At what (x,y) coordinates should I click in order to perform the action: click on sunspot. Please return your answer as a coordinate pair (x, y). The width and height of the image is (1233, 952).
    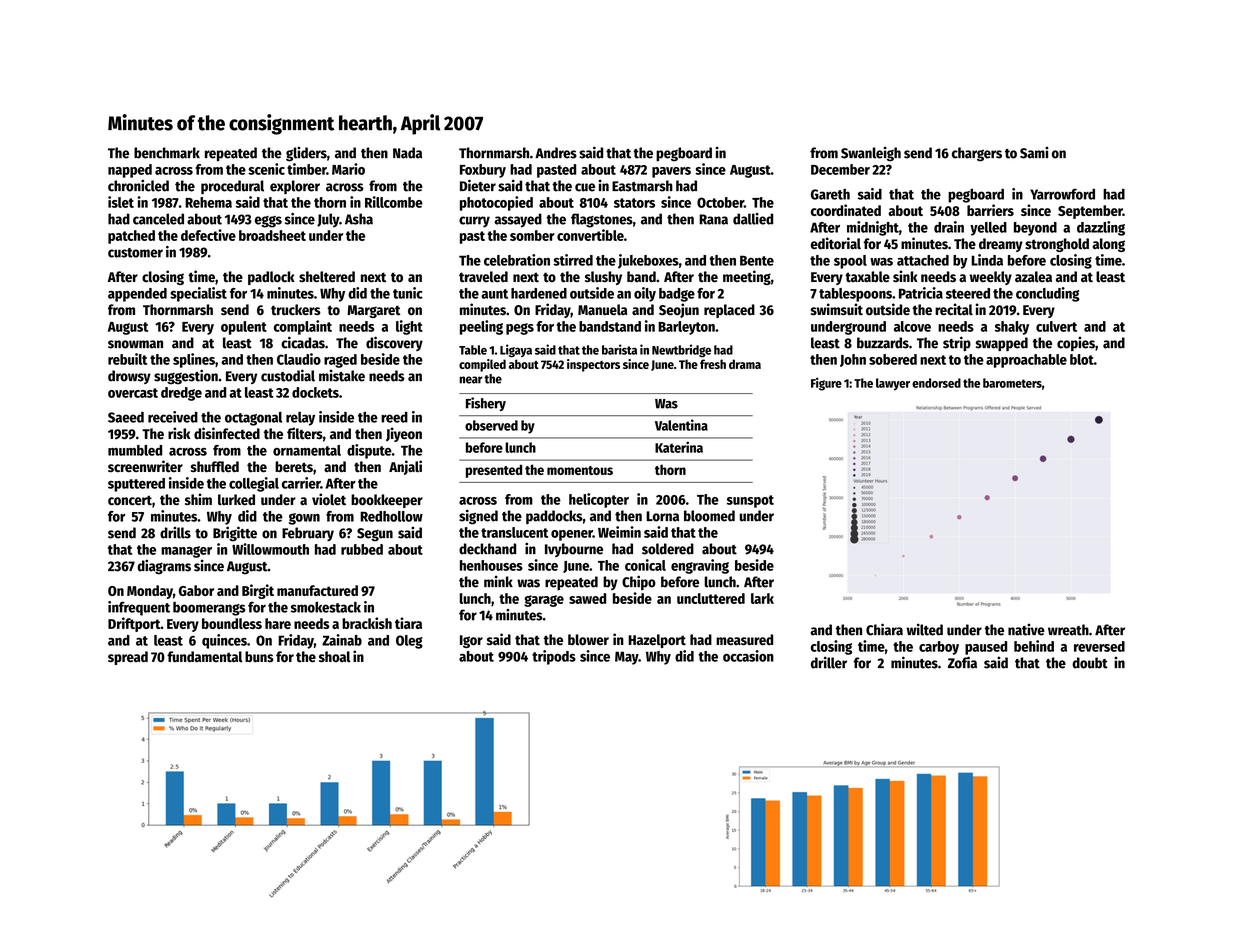
    Looking at the image, I should click on (750, 501).
